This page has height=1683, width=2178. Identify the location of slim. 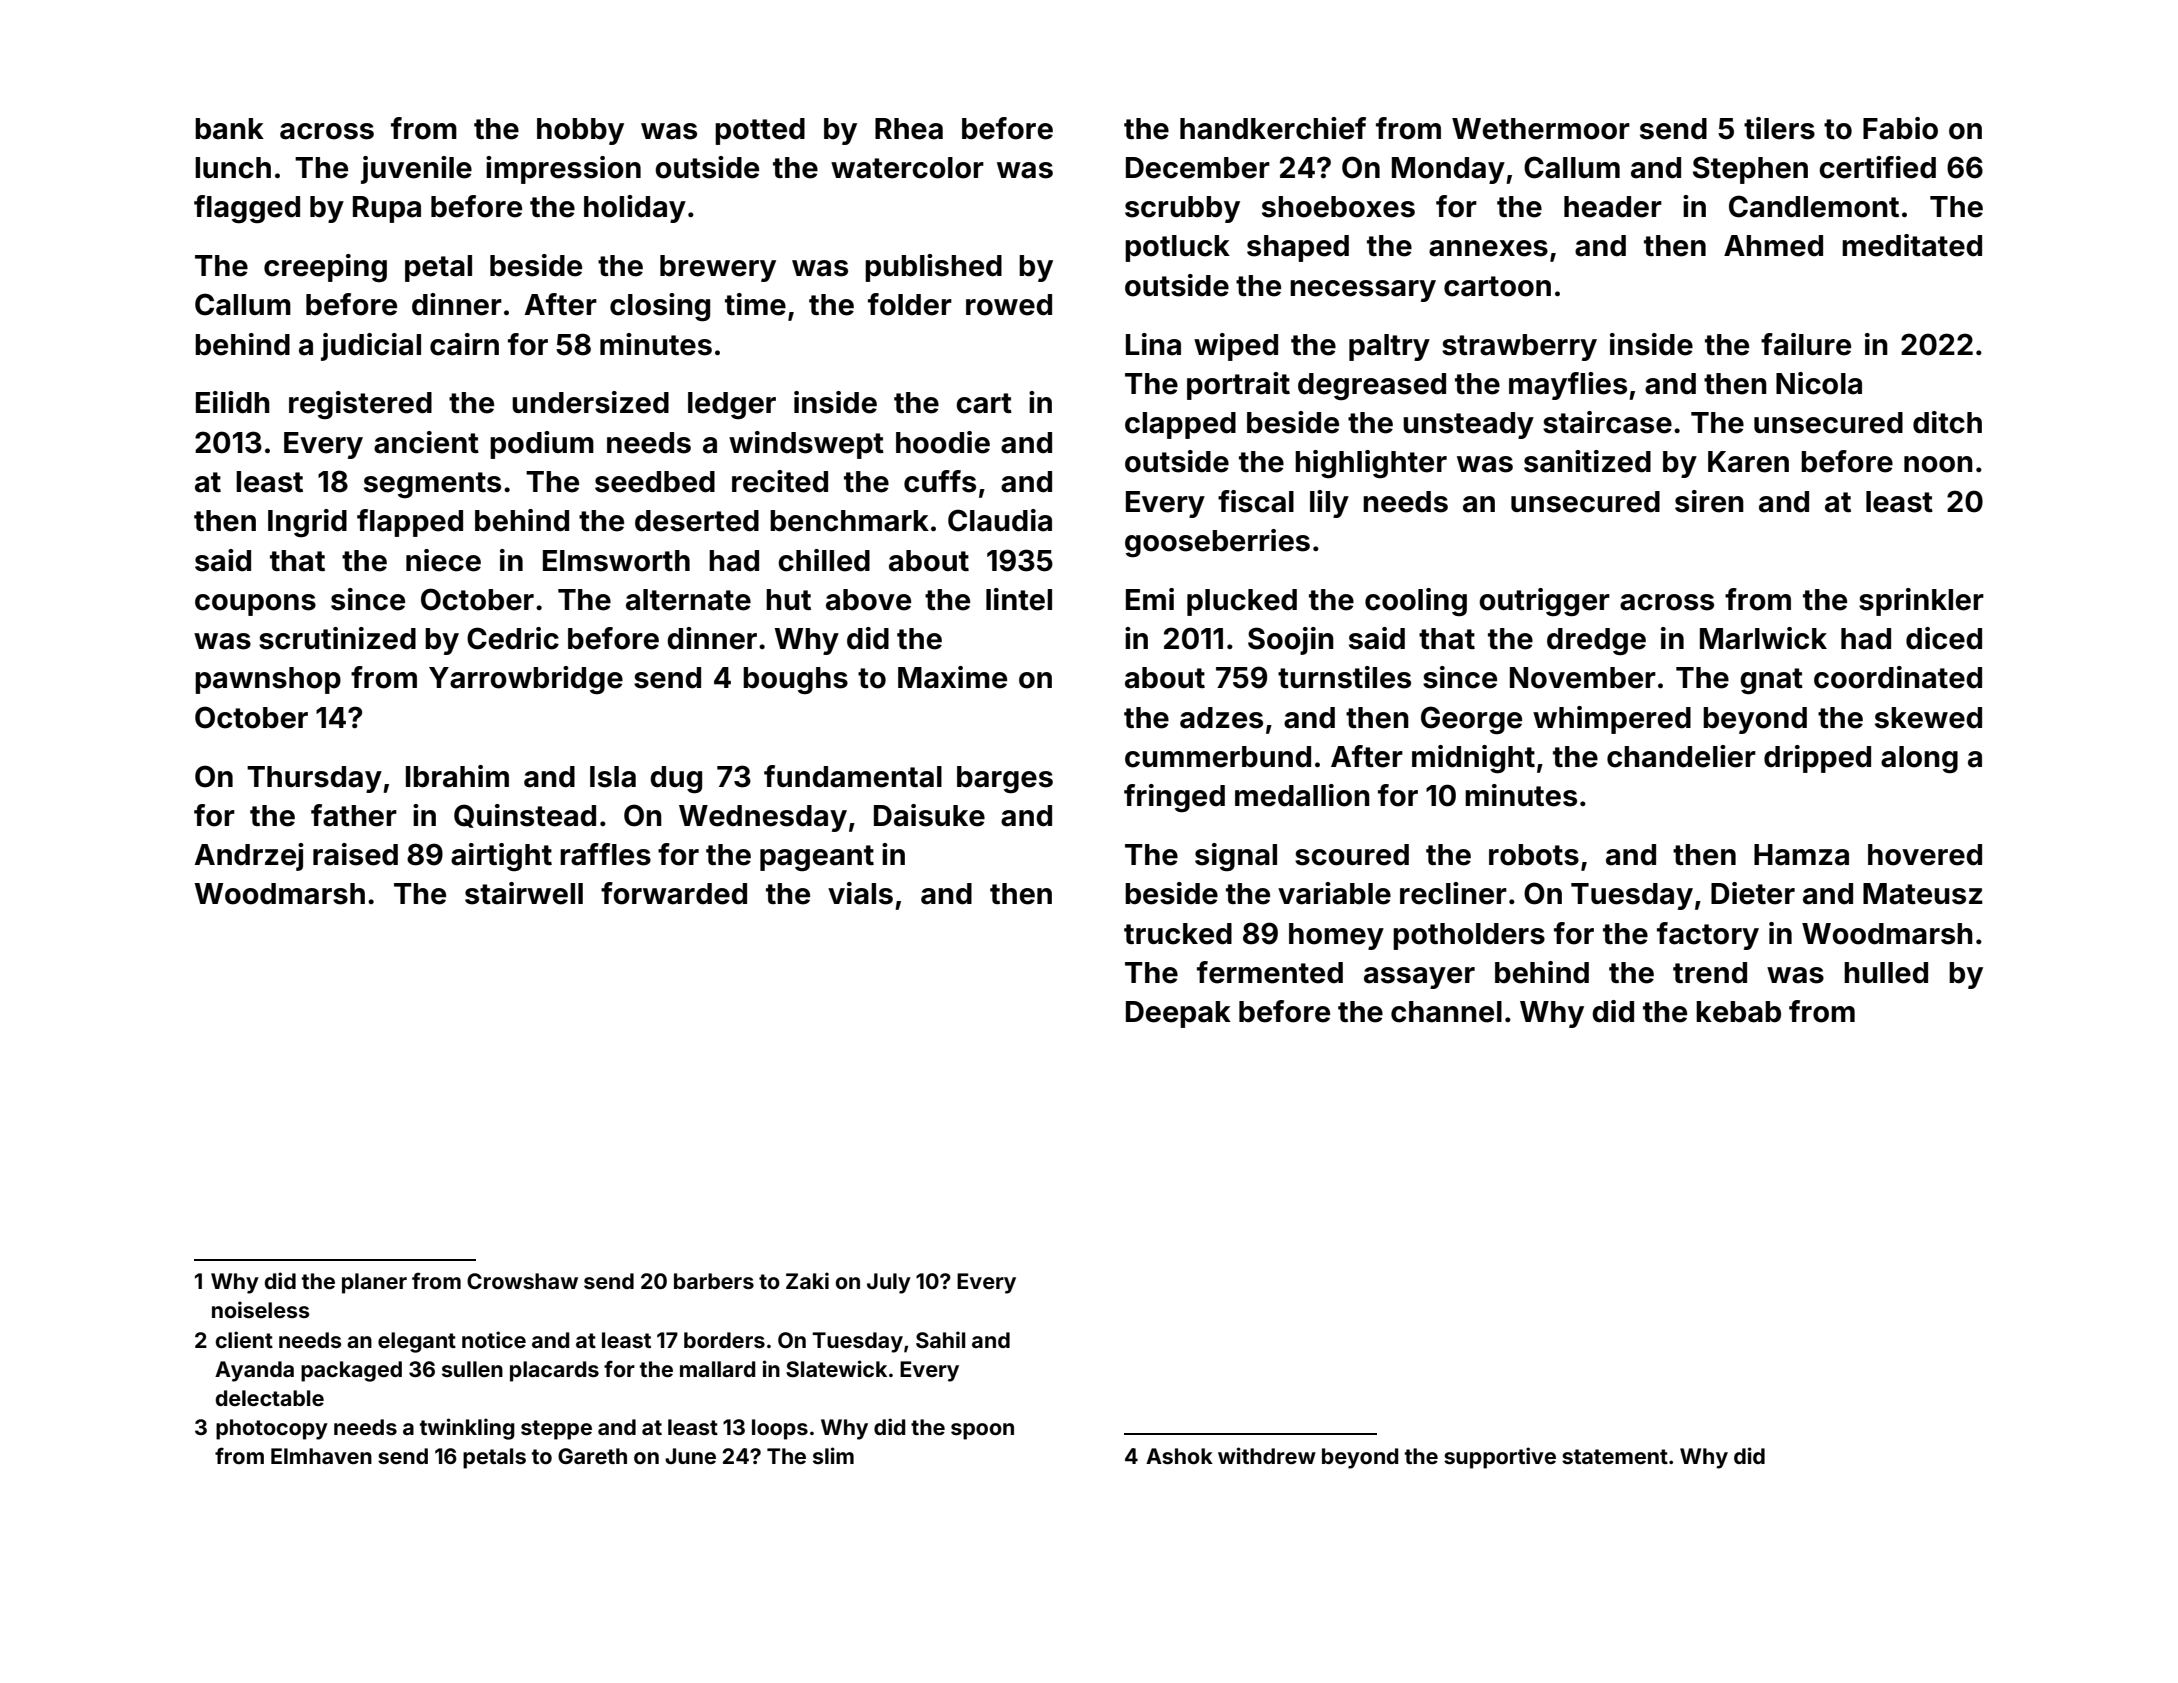
(833, 1455).
